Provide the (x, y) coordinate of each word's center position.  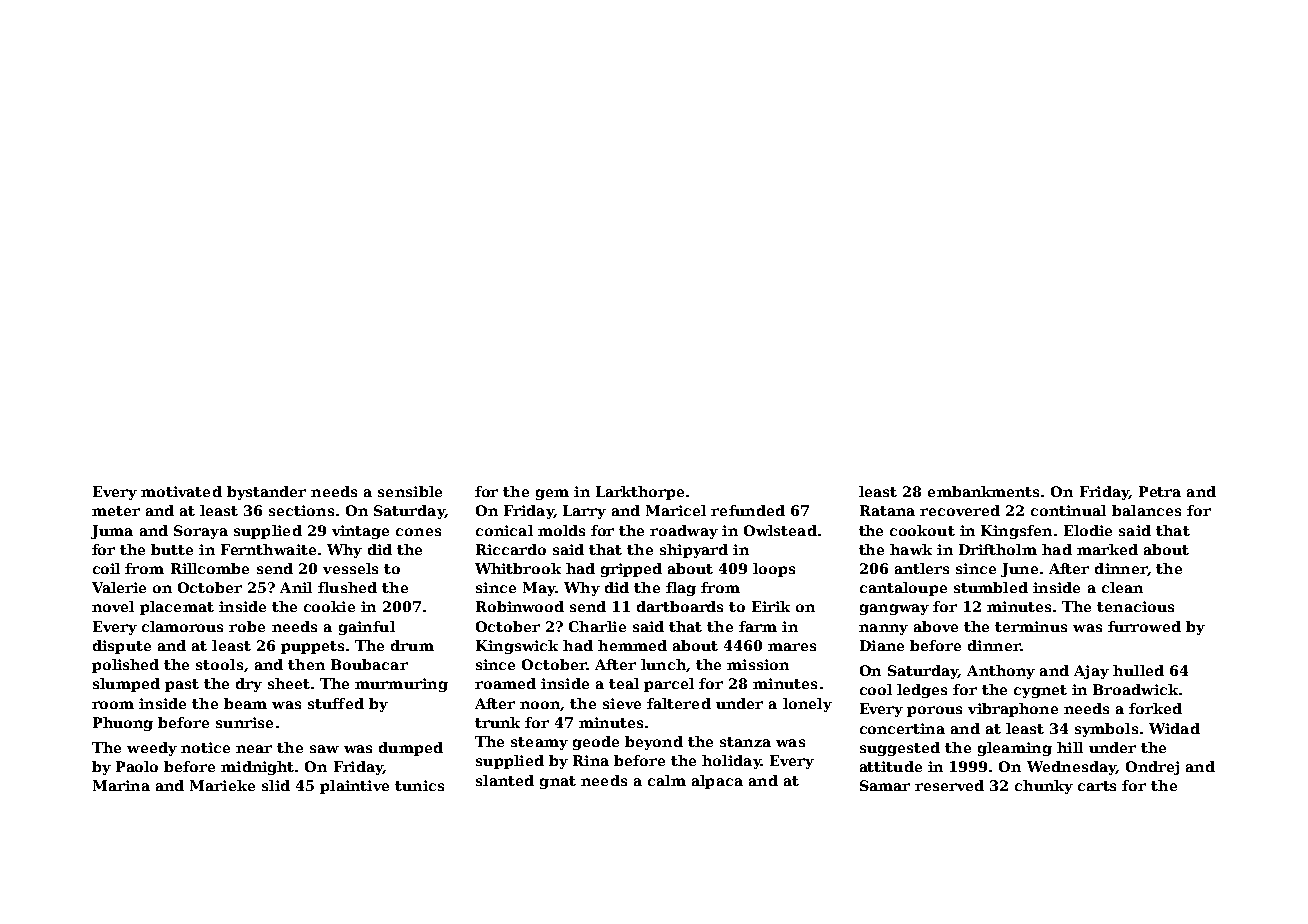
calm (667, 780)
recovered (960, 510)
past (182, 685)
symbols (1106, 730)
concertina (902, 728)
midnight (258, 768)
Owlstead (780, 530)
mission (758, 664)
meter (116, 511)
